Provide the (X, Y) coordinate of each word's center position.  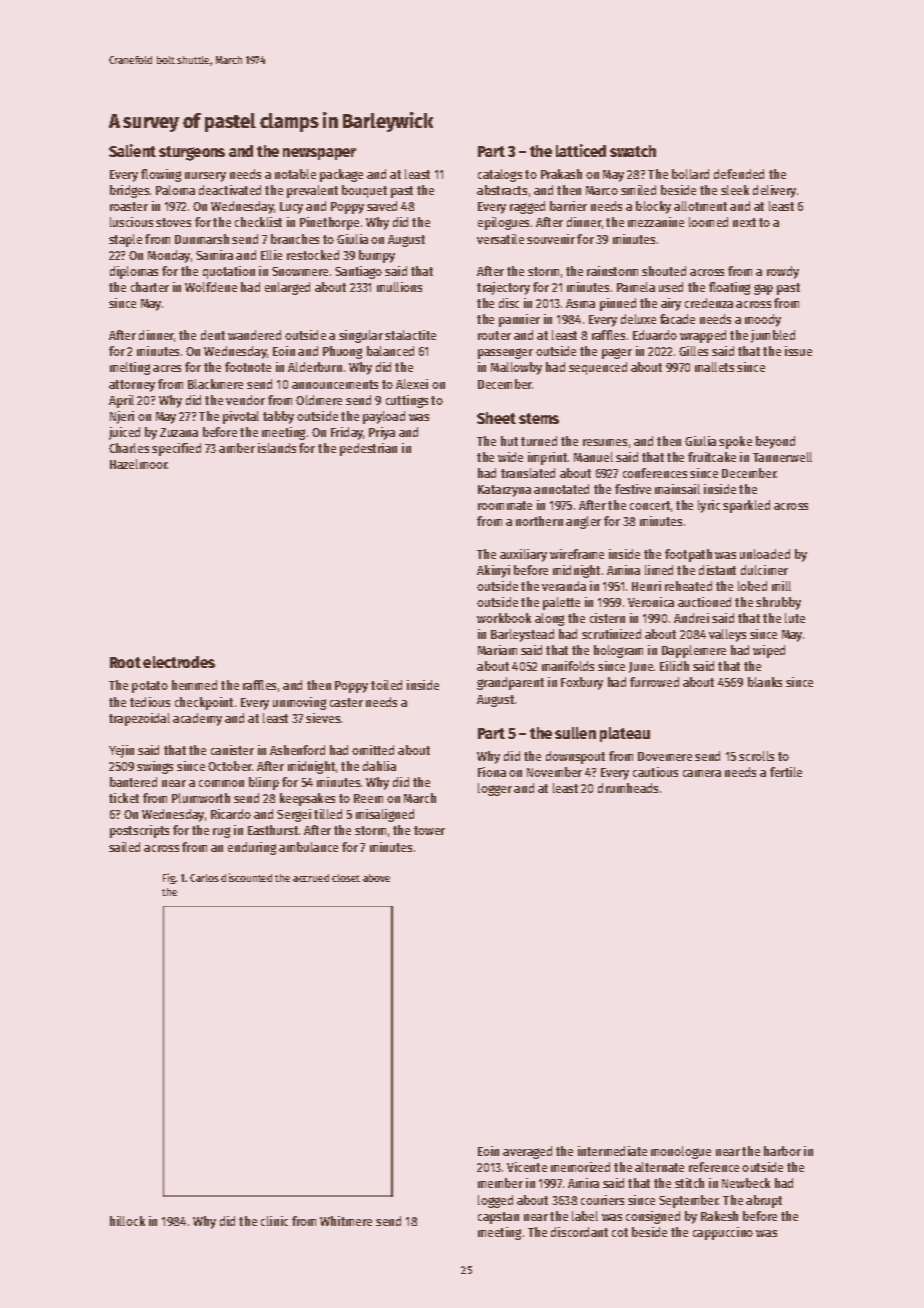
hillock (127, 1221)
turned (539, 441)
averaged (527, 1152)
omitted (373, 750)
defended (739, 174)
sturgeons (192, 153)
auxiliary (523, 555)
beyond (775, 442)
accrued (311, 878)
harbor (782, 1151)
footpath (688, 555)
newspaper (319, 154)
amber (237, 448)
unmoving (299, 703)
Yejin (121, 751)
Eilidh (674, 666)
